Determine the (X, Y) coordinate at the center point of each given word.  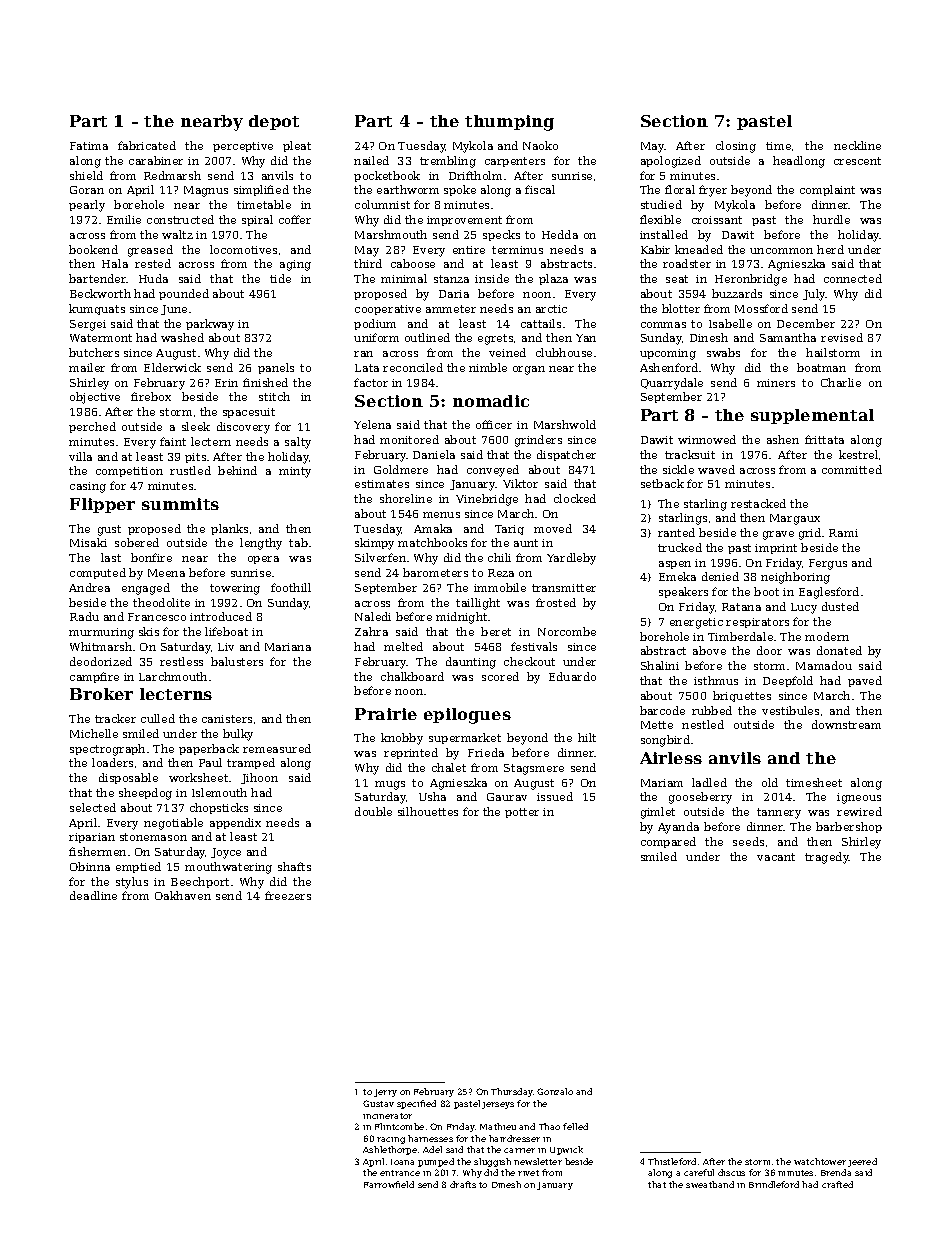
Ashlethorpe (390, 1150)
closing (736, 147)
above (709, 650)
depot (274, 122)
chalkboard (412, 676)
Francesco (157, 617)
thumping (509, 123)
